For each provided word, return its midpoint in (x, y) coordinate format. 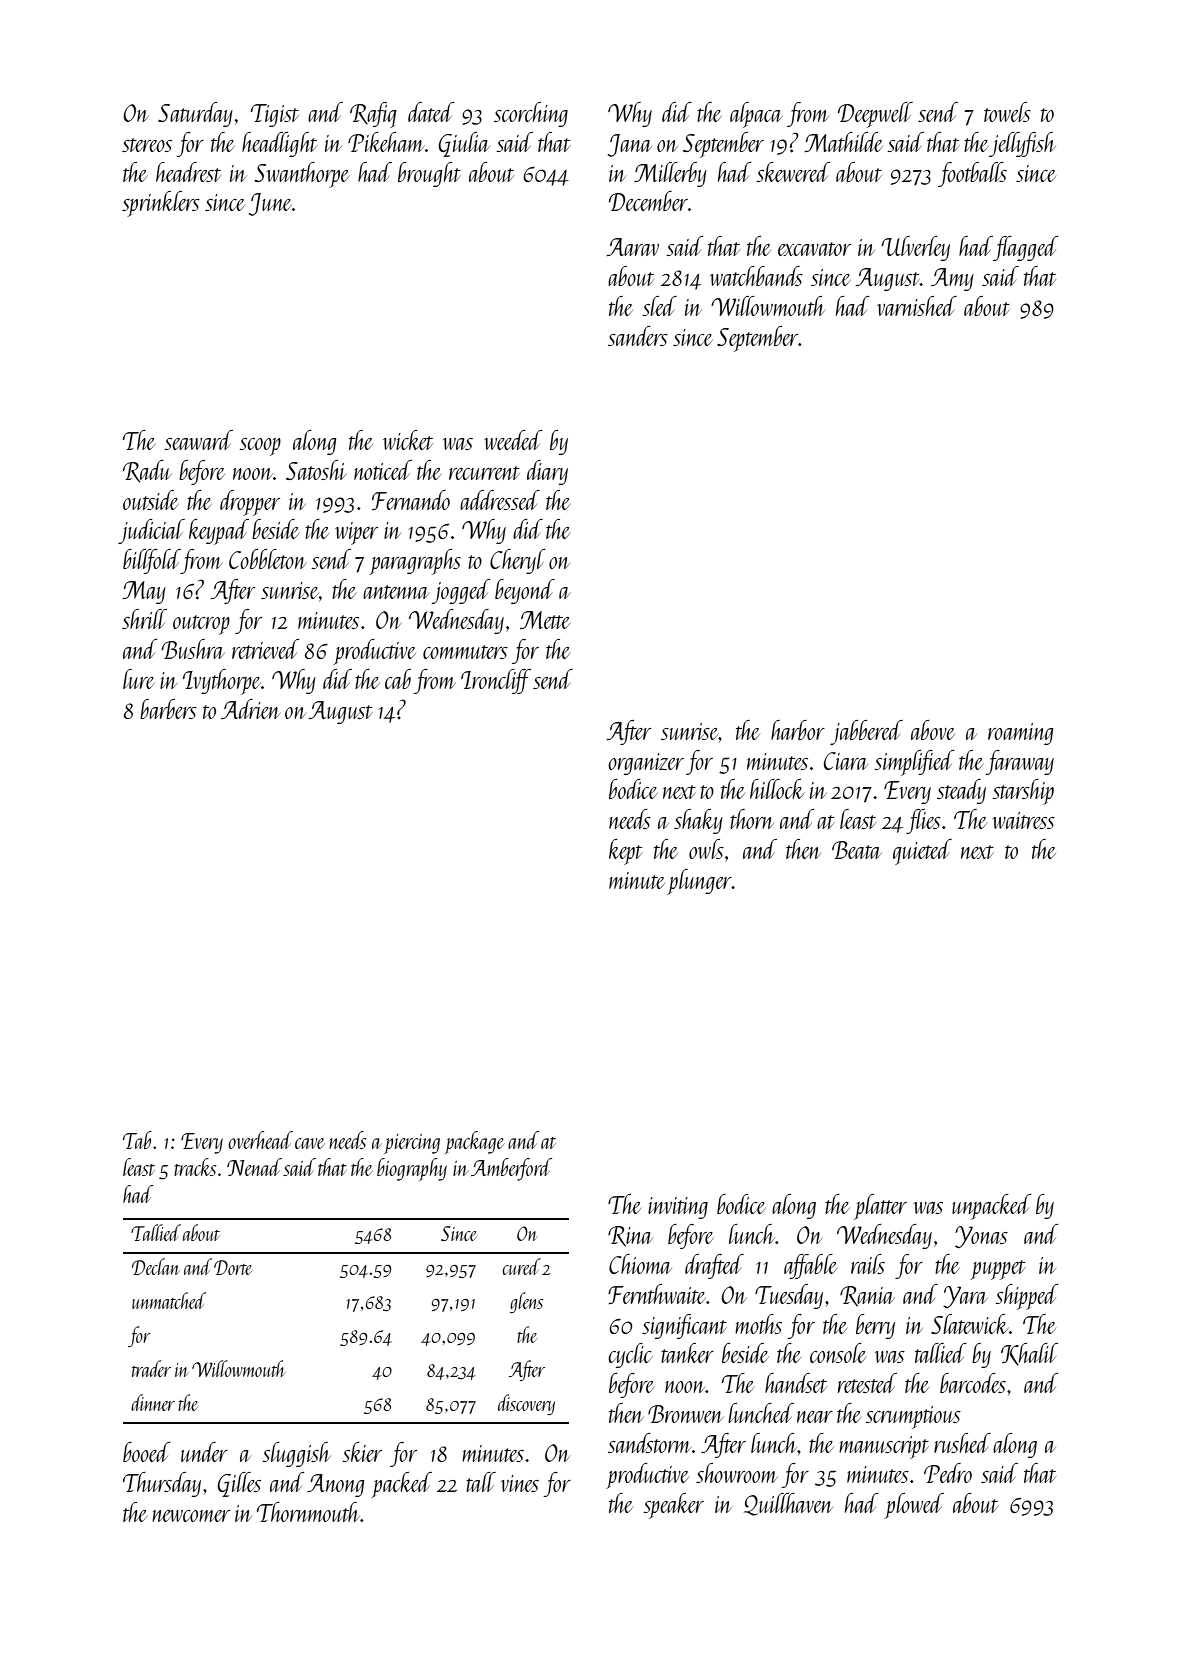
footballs (972, 174)
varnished (917, 306)
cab (398, 679)
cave (310, 1143)
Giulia (464, 144)
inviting (678, 1208)
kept (626, 852)
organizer (646, 764)
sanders (638, 336)
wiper (356, 533)
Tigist (275, 115)
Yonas (981, 1237)
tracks (195, 1167)
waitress (1023, 820)
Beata (857, 850)
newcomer (191, 1516)
